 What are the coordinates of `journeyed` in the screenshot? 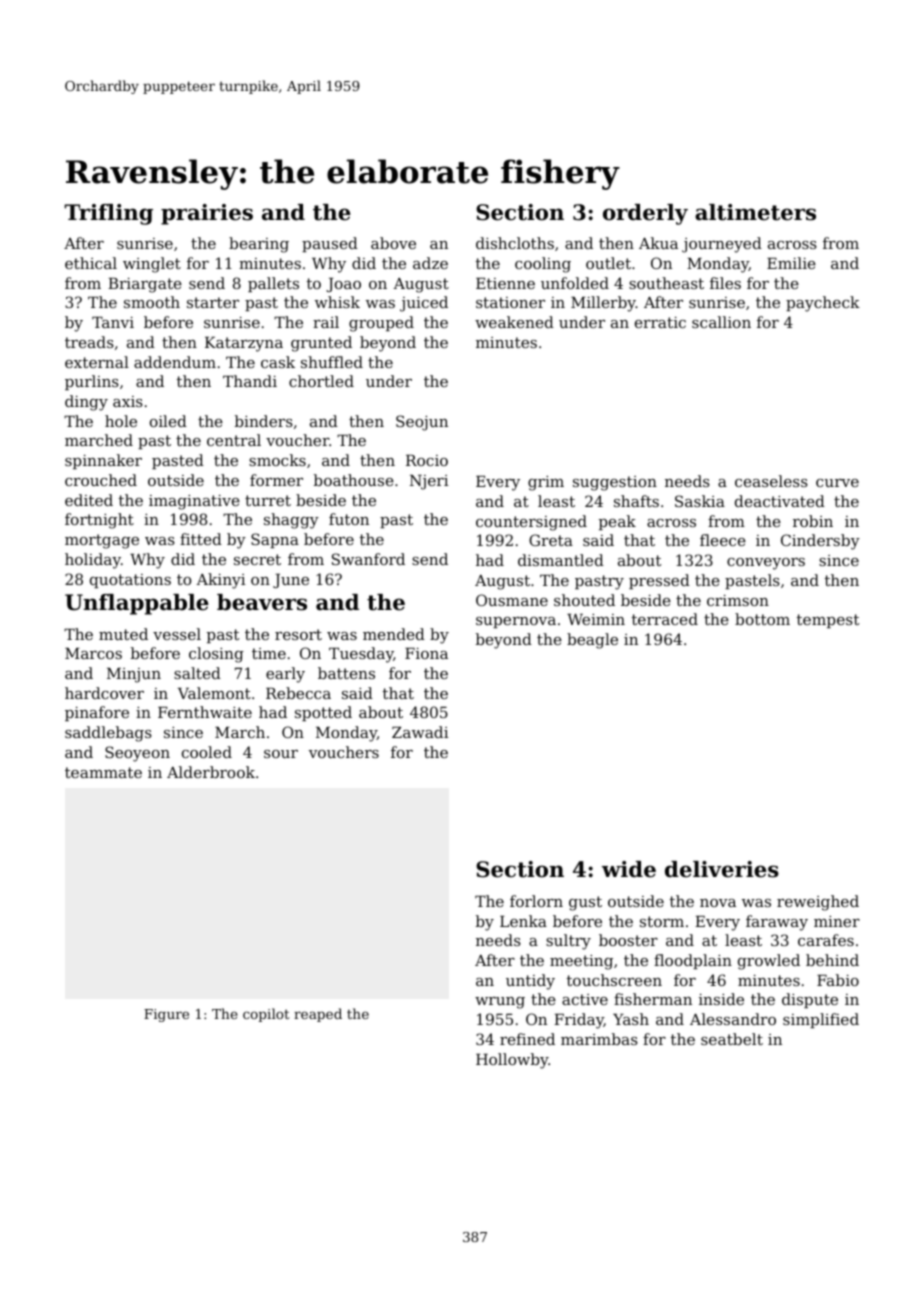 It's located at (722, 245).
